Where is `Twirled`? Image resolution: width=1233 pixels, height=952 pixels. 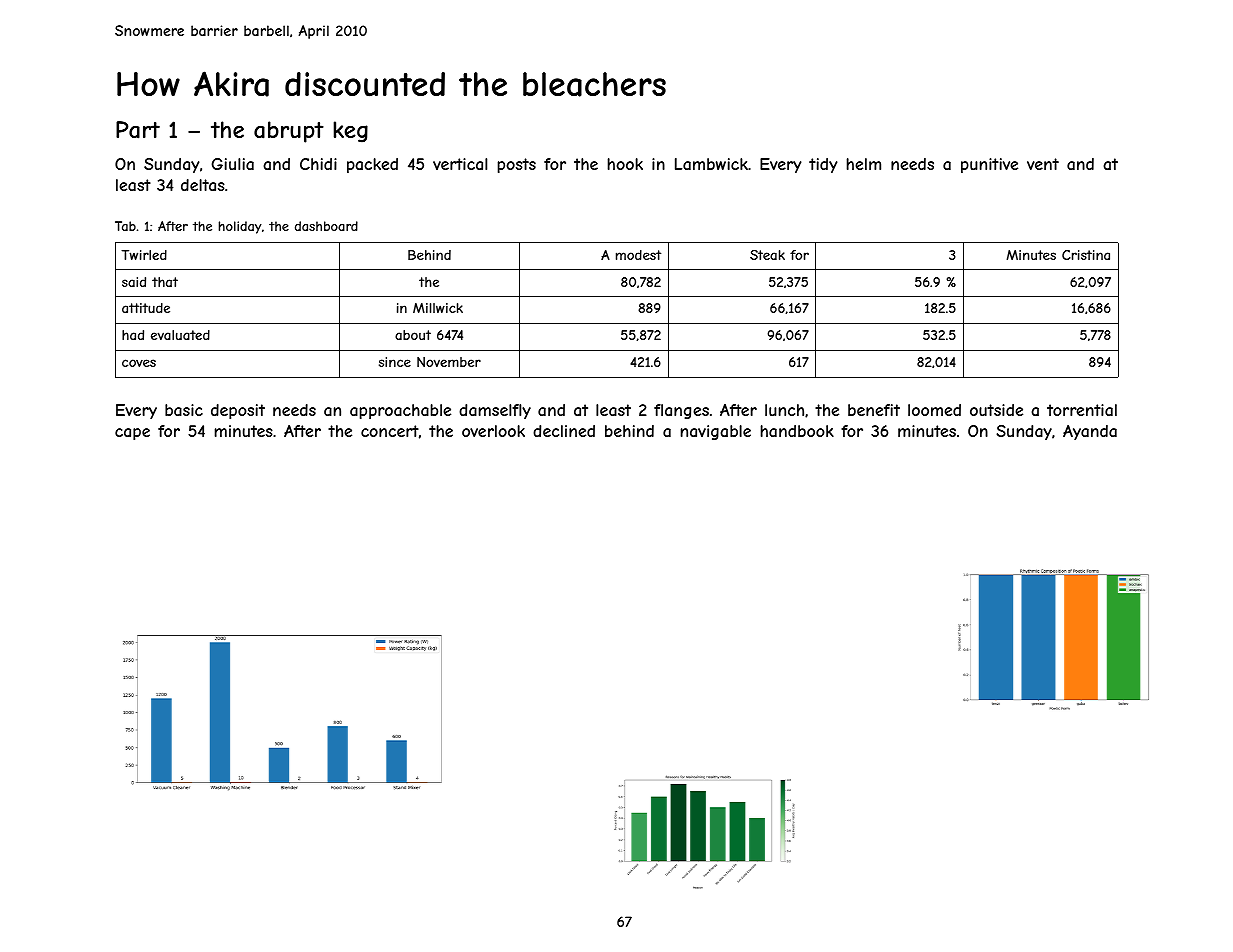
Twirled is located at coordinates (144, 255).
